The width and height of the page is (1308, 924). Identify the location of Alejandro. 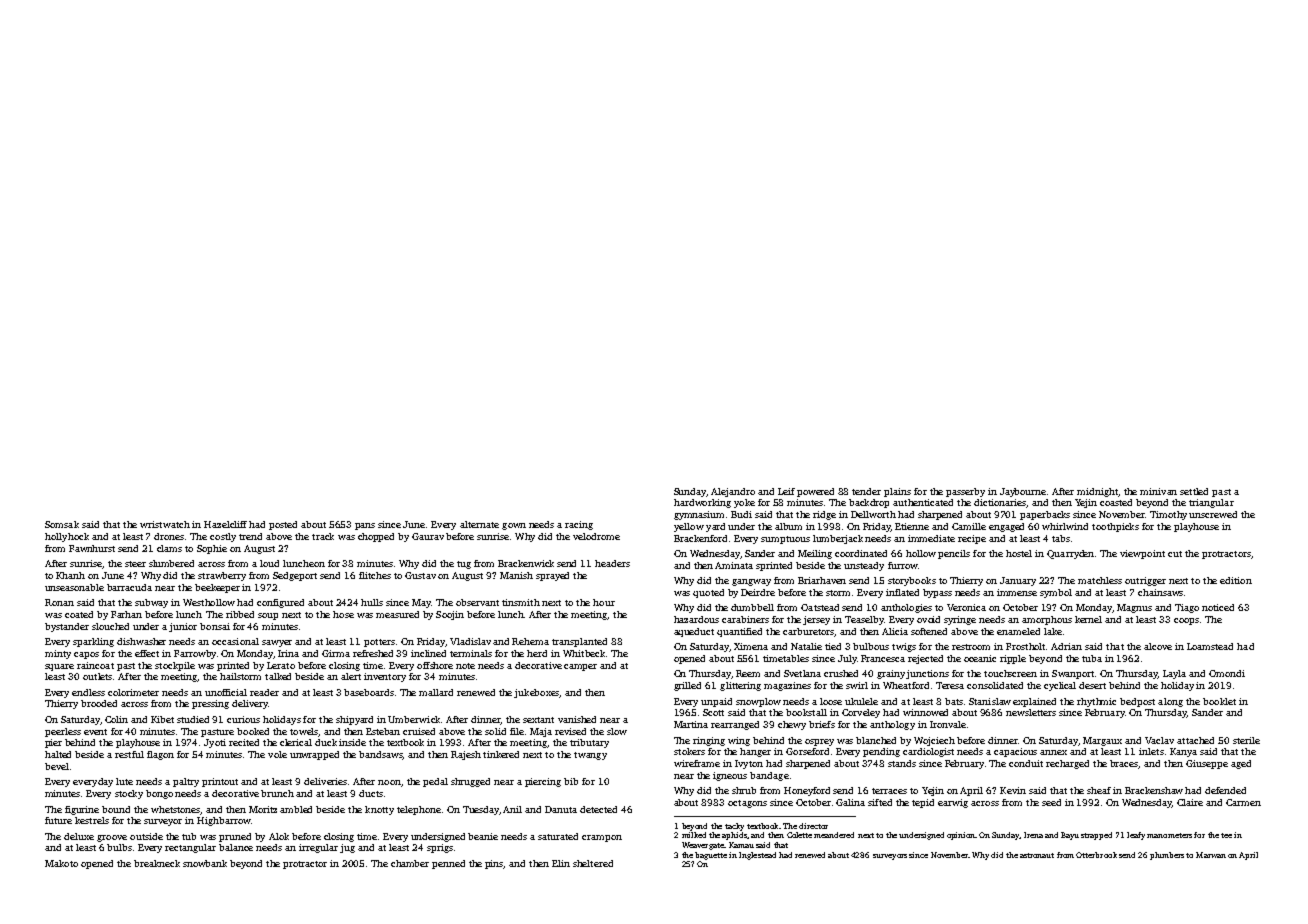
(733, 492).
